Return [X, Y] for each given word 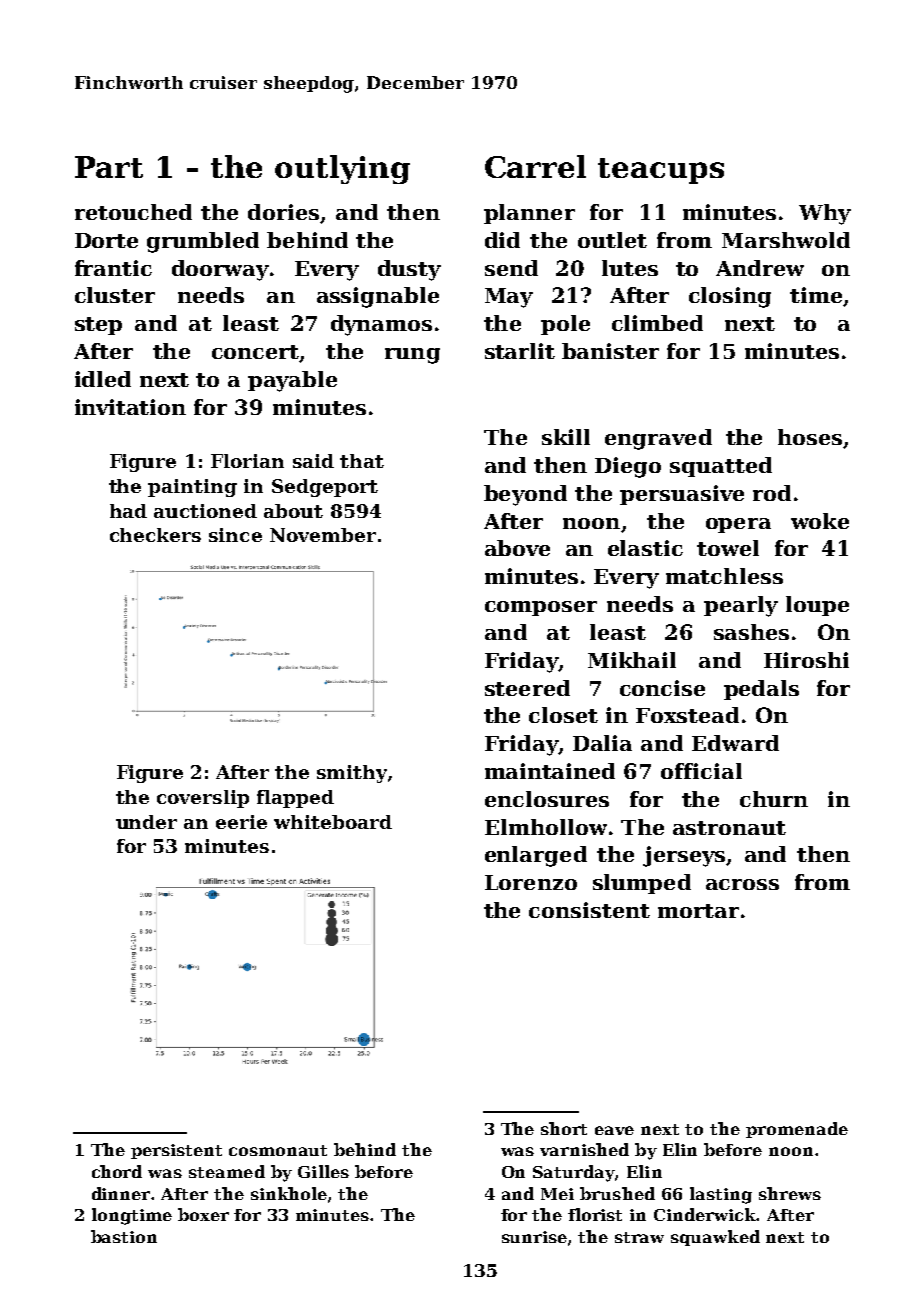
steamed [227, 1171]
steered [527, 688]
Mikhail [632, 660]
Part [109, 167]
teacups [661, 171]
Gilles [323, 1171]
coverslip [203, 799]
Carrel [535, 166]
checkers [155, 535]
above [517, 548]
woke [820, 521]
